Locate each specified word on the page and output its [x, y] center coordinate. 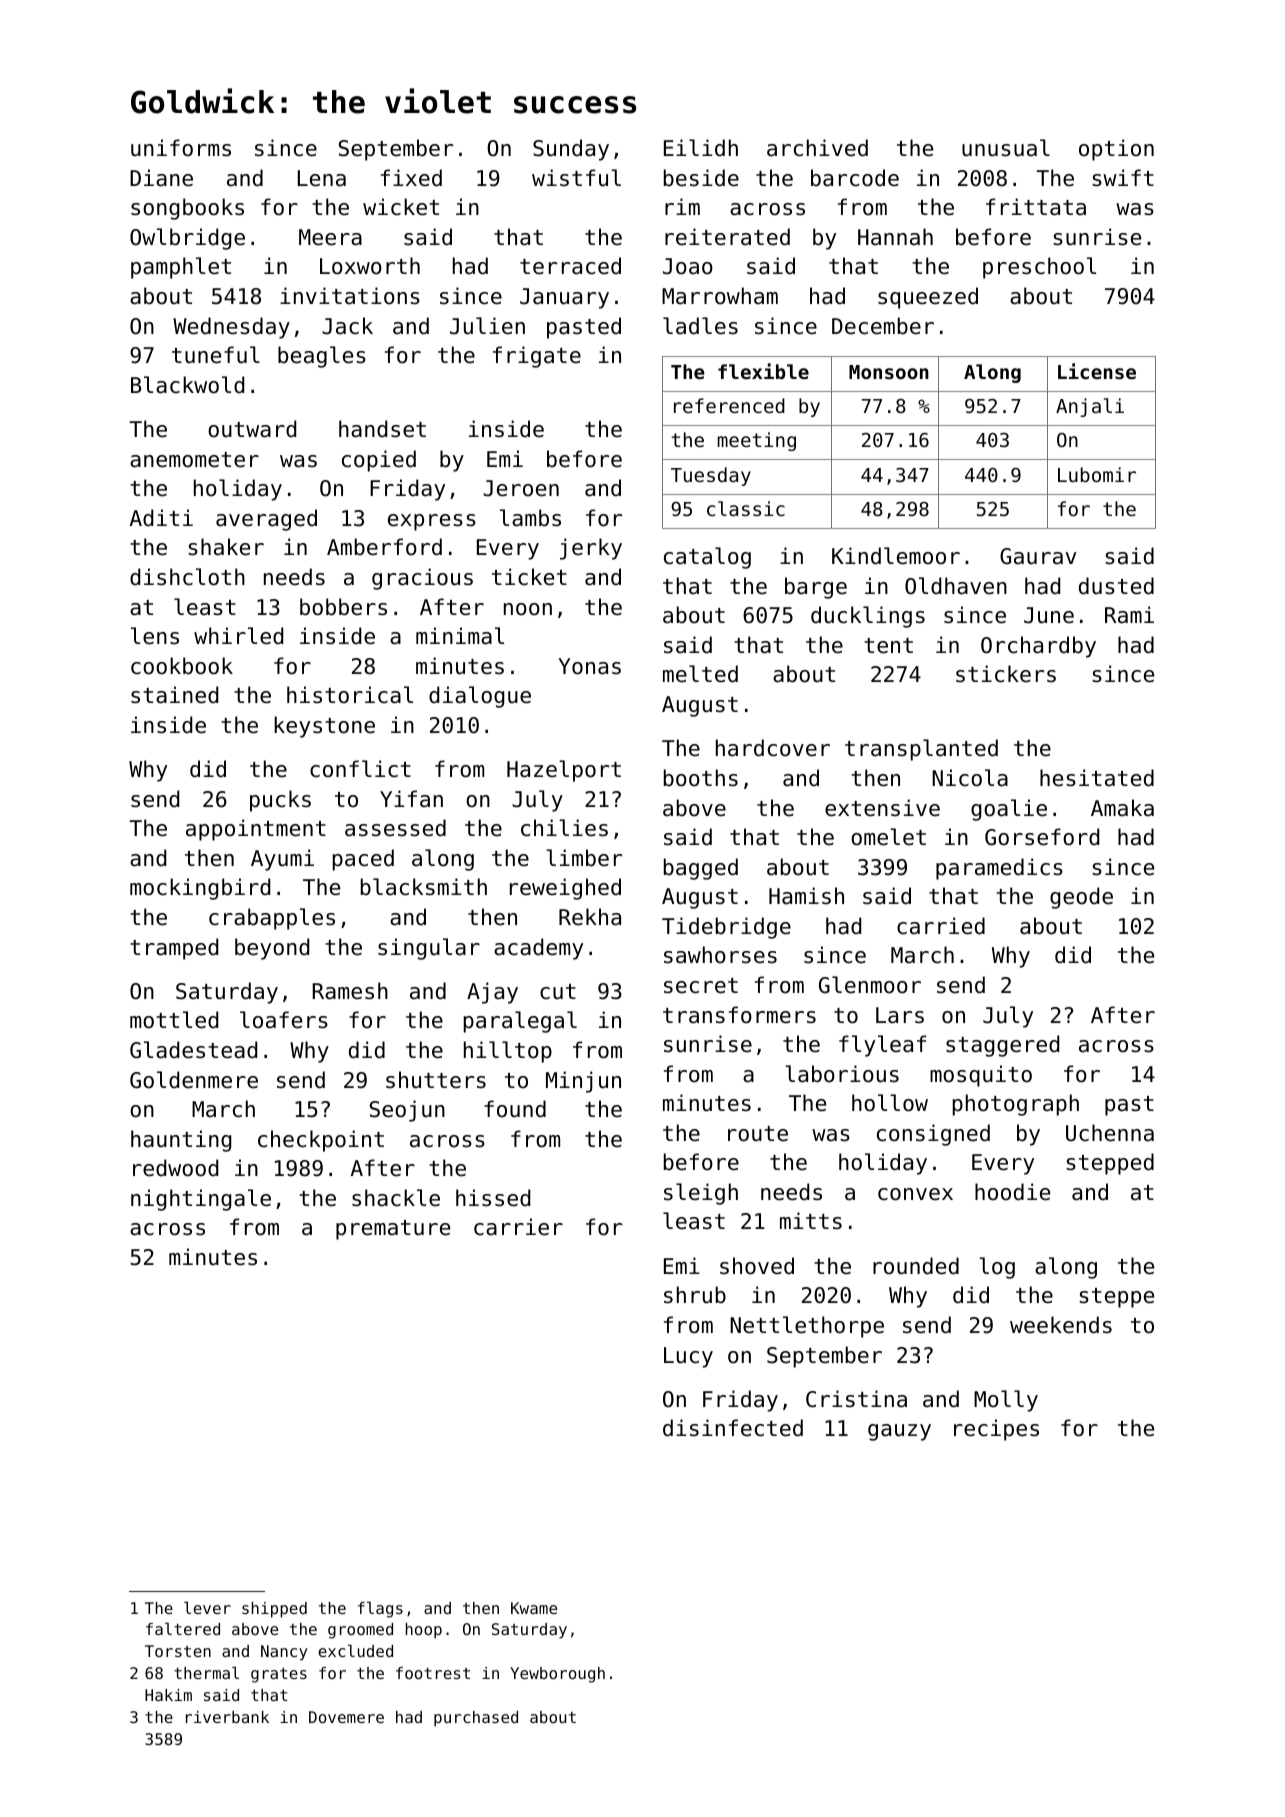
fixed [411, 178]
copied [379, 461]
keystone [324, 727]
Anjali [1090, 407]
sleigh [701, 1194]
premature [393, 1230]
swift [1123, 178]
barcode [855, 178]
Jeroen [521, 488]
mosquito [981, 1076]
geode [1081, 898]
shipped [274, 1610]
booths [701, 778]
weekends [1061, 1325]
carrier [518, 1227]
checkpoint [321, 1141]
